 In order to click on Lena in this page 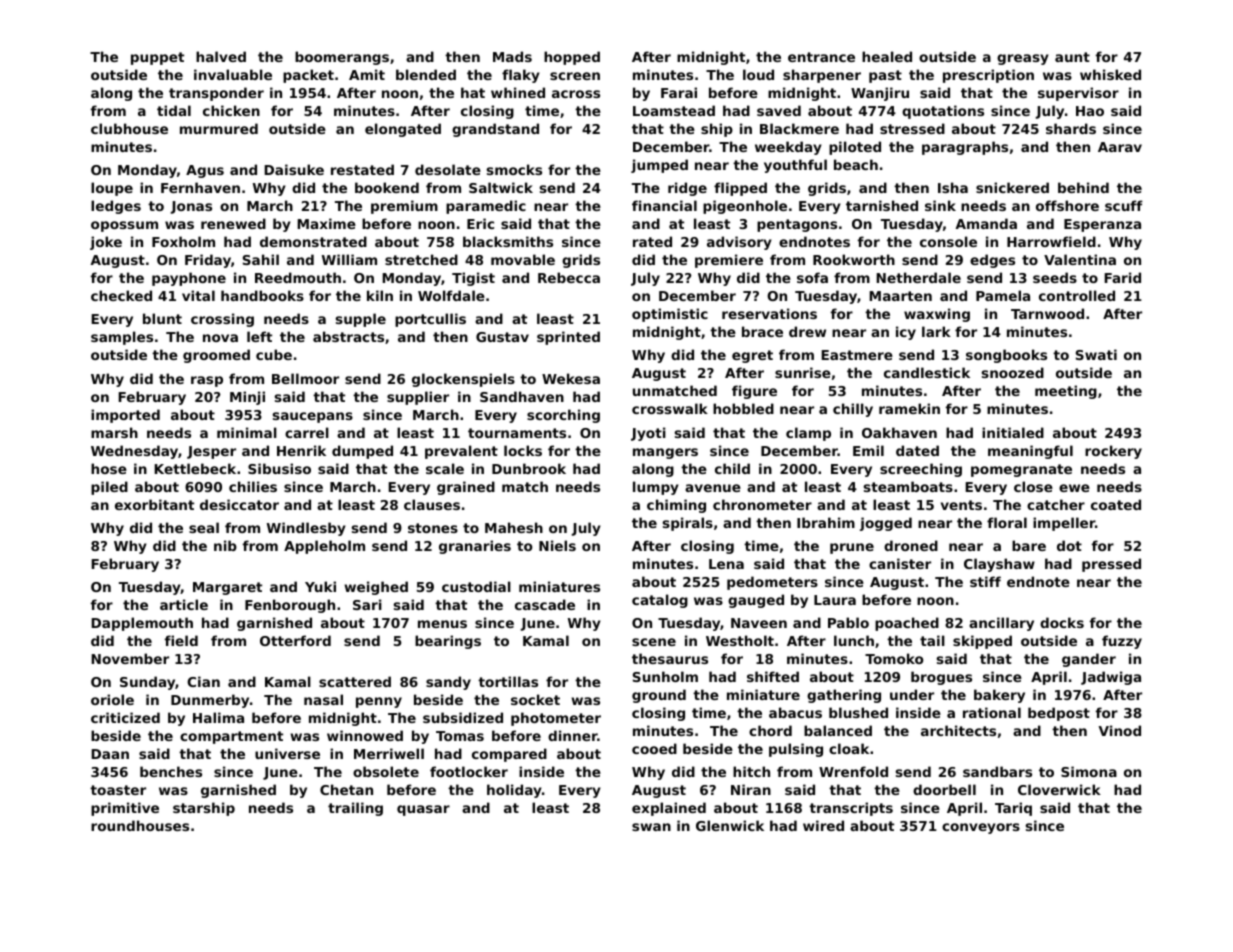, I will do `click(726, 564)`.
